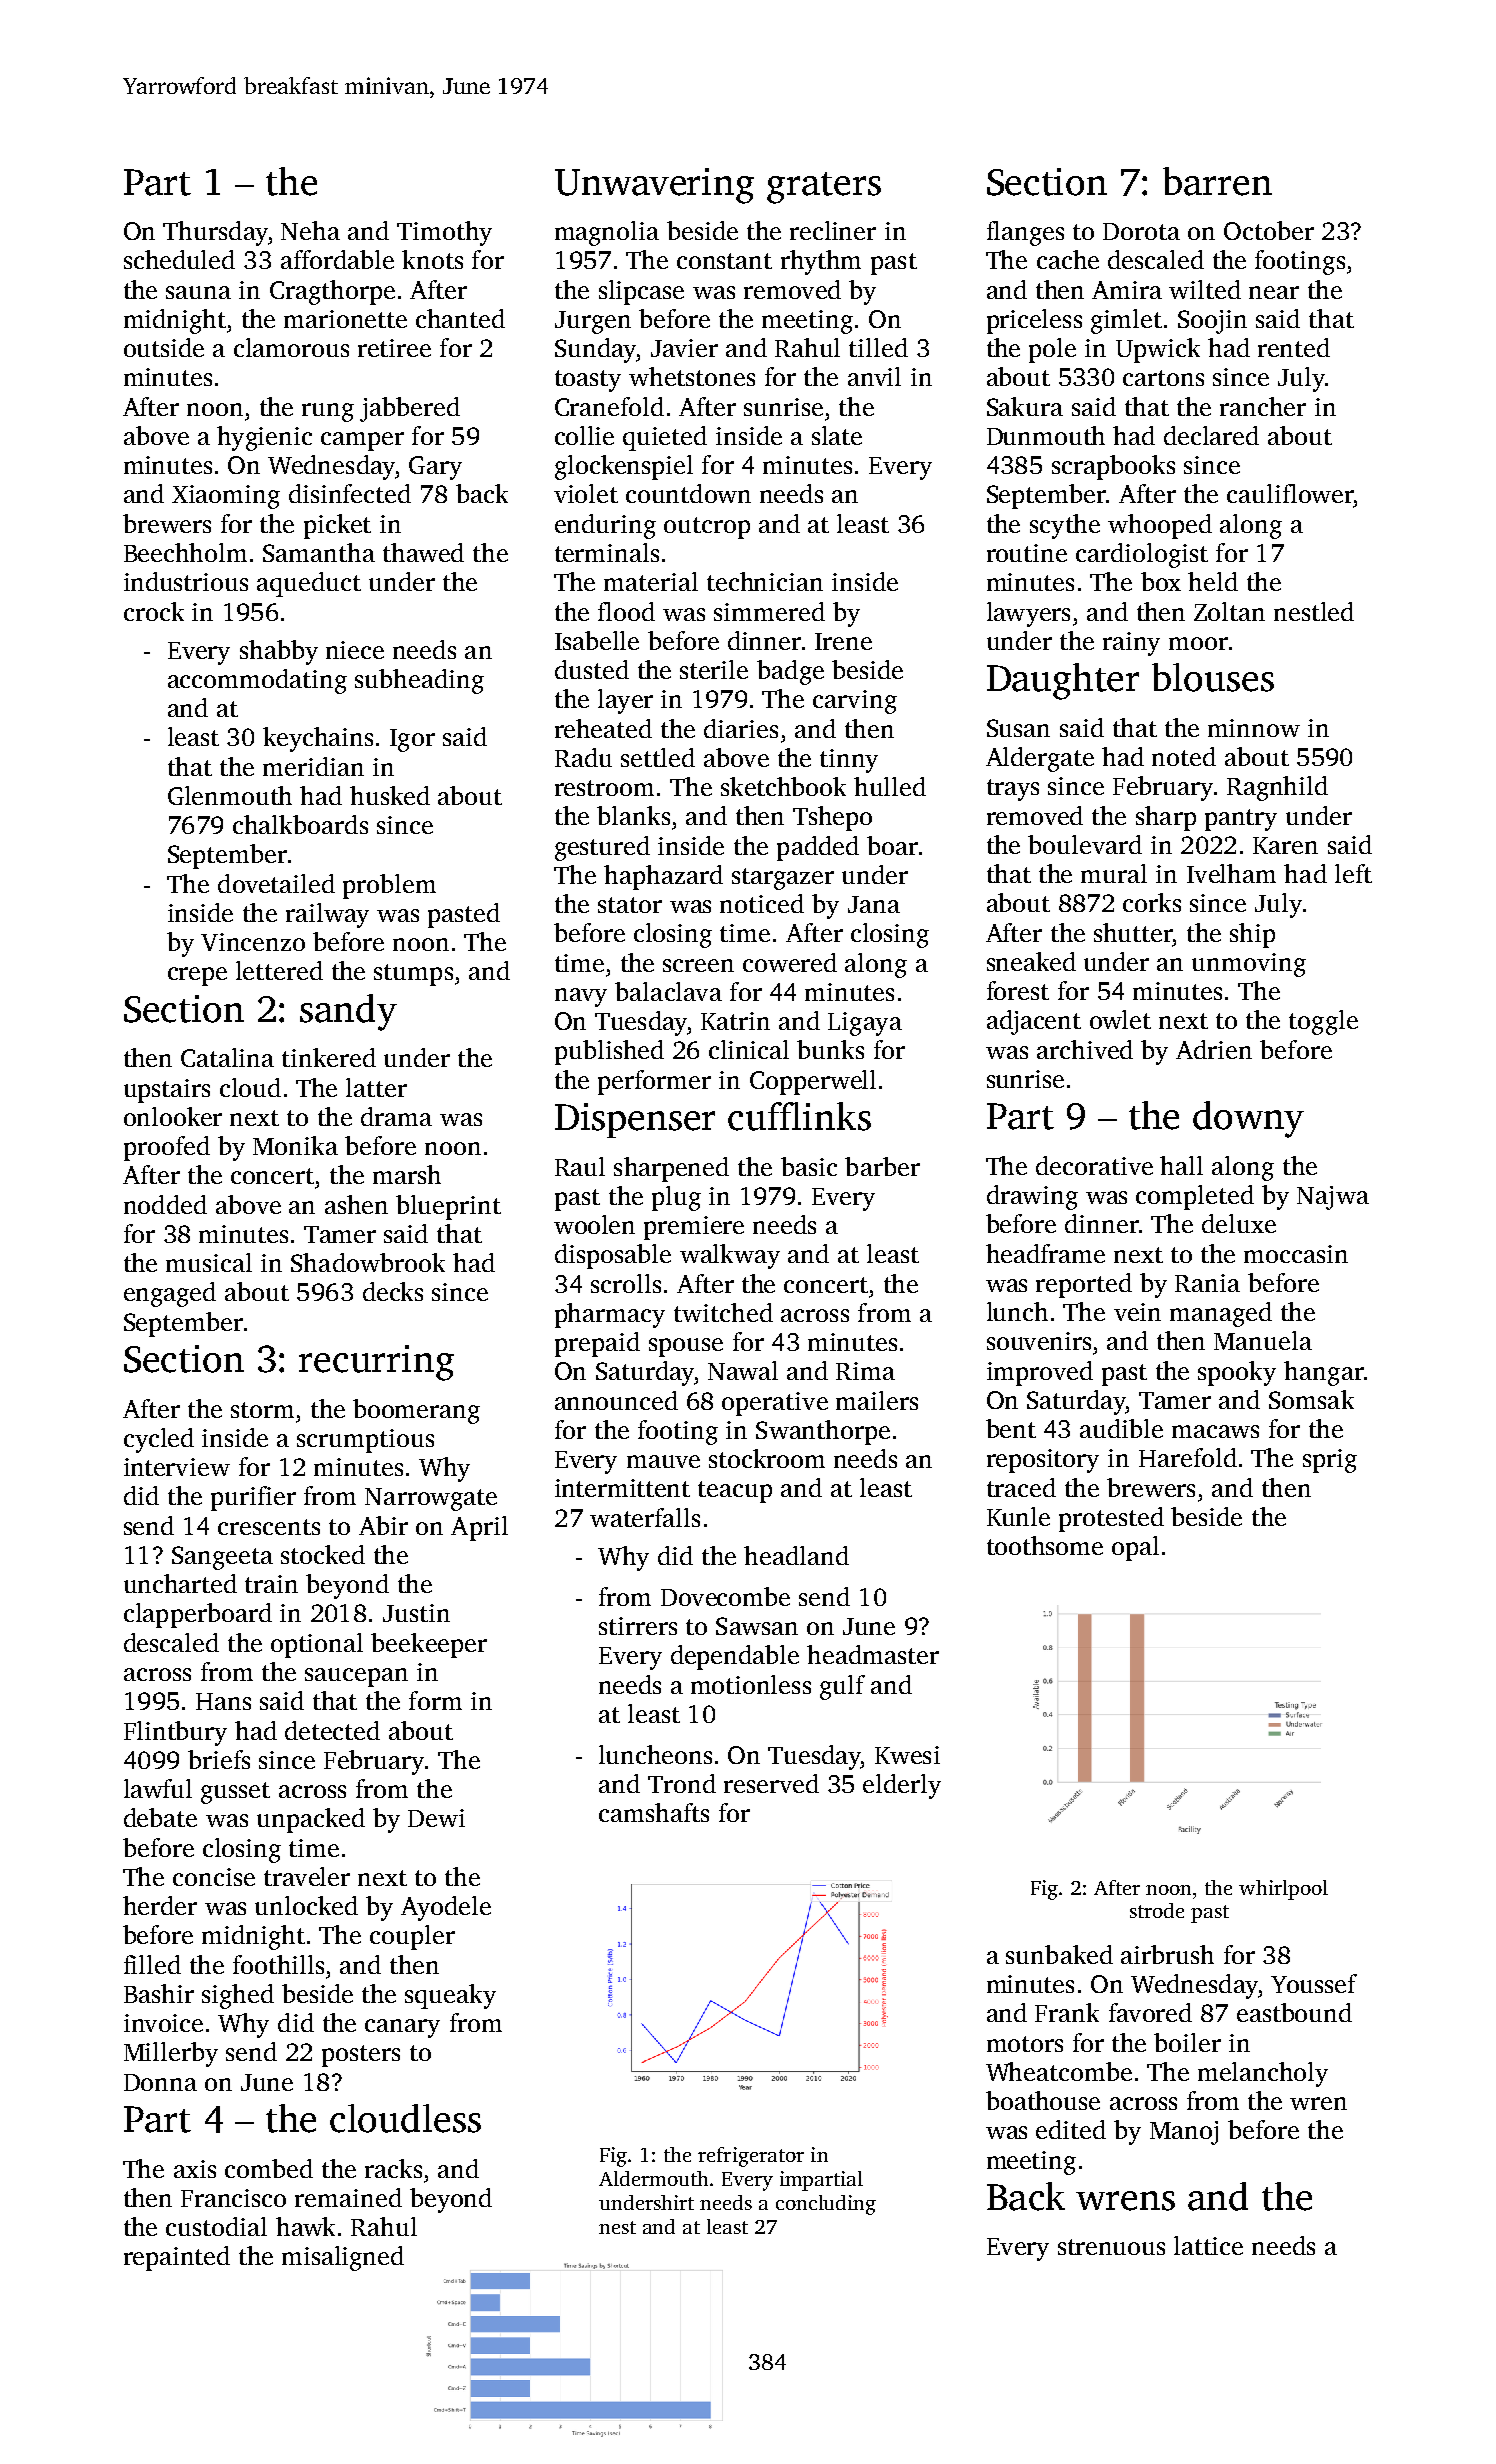 The height and width of the screenshot is (2464, 1496). Describe the element at coordinates (179, 259) in the screenshot. I see `scheduled` at that location.
